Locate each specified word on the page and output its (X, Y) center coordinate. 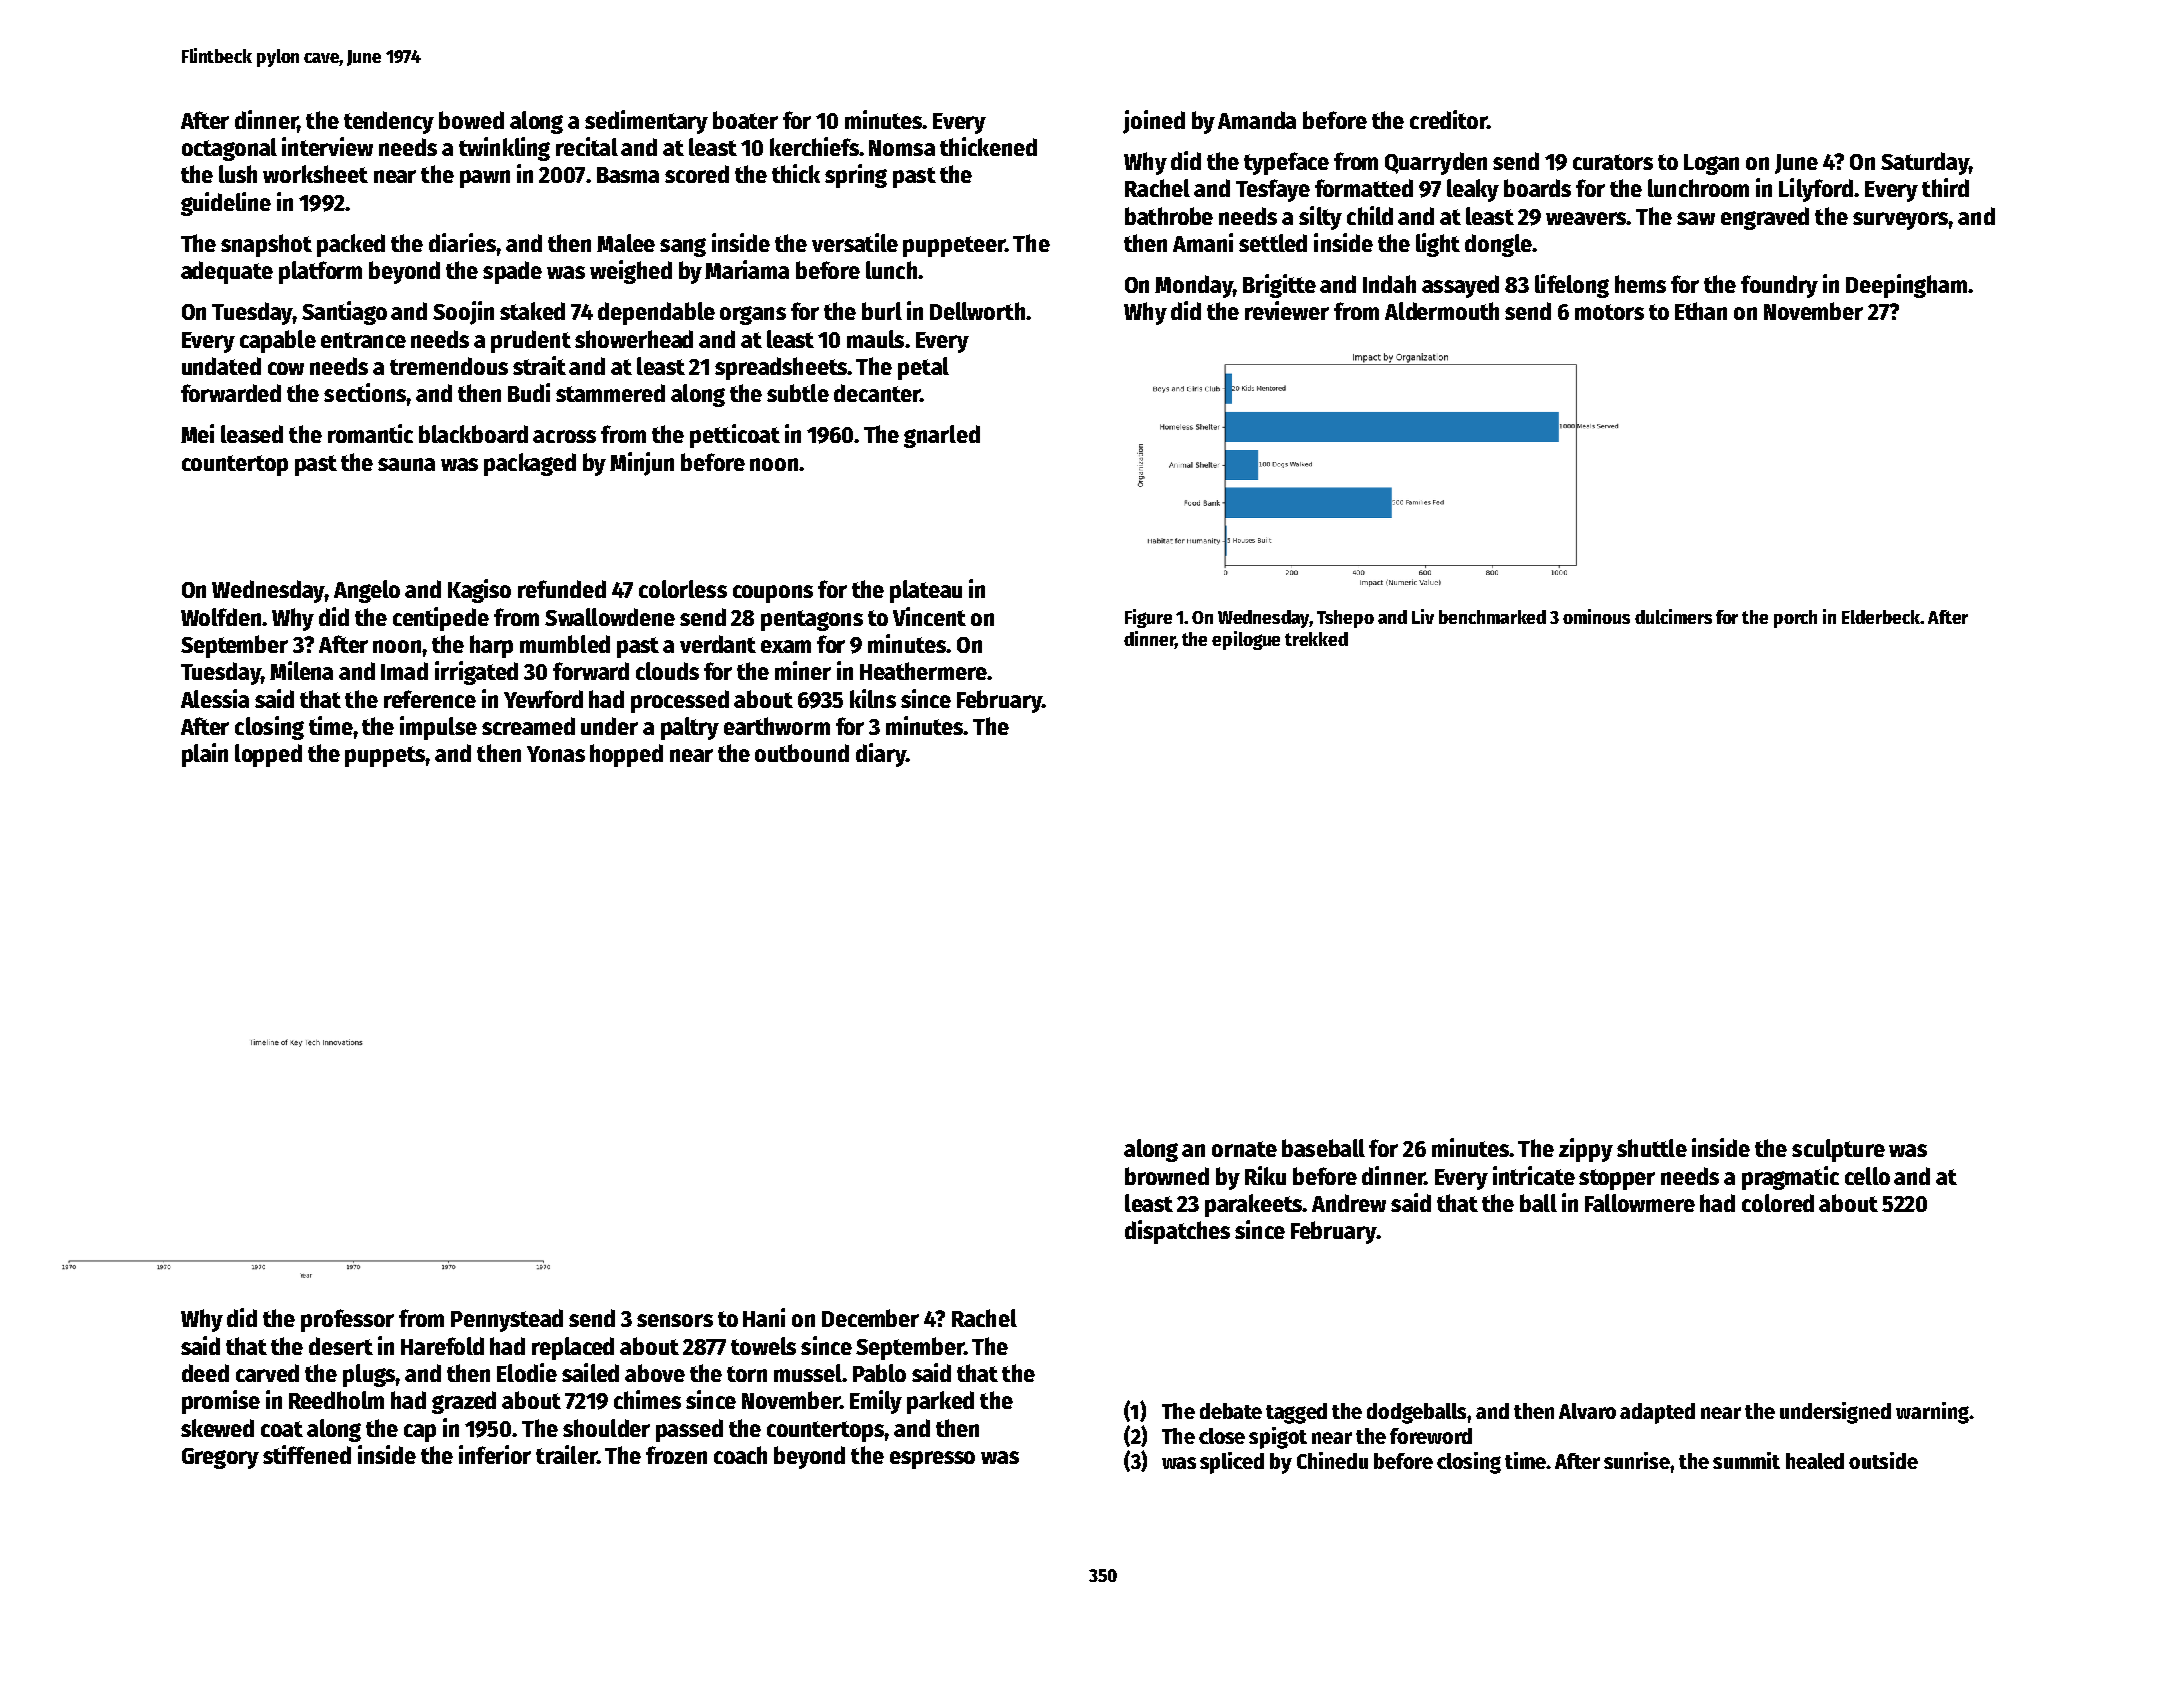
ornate (1244, 1149)
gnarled (942, 436)
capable (278, 341)
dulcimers (1673, 616)
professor (347, 1320)
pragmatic (1790, 1178)
